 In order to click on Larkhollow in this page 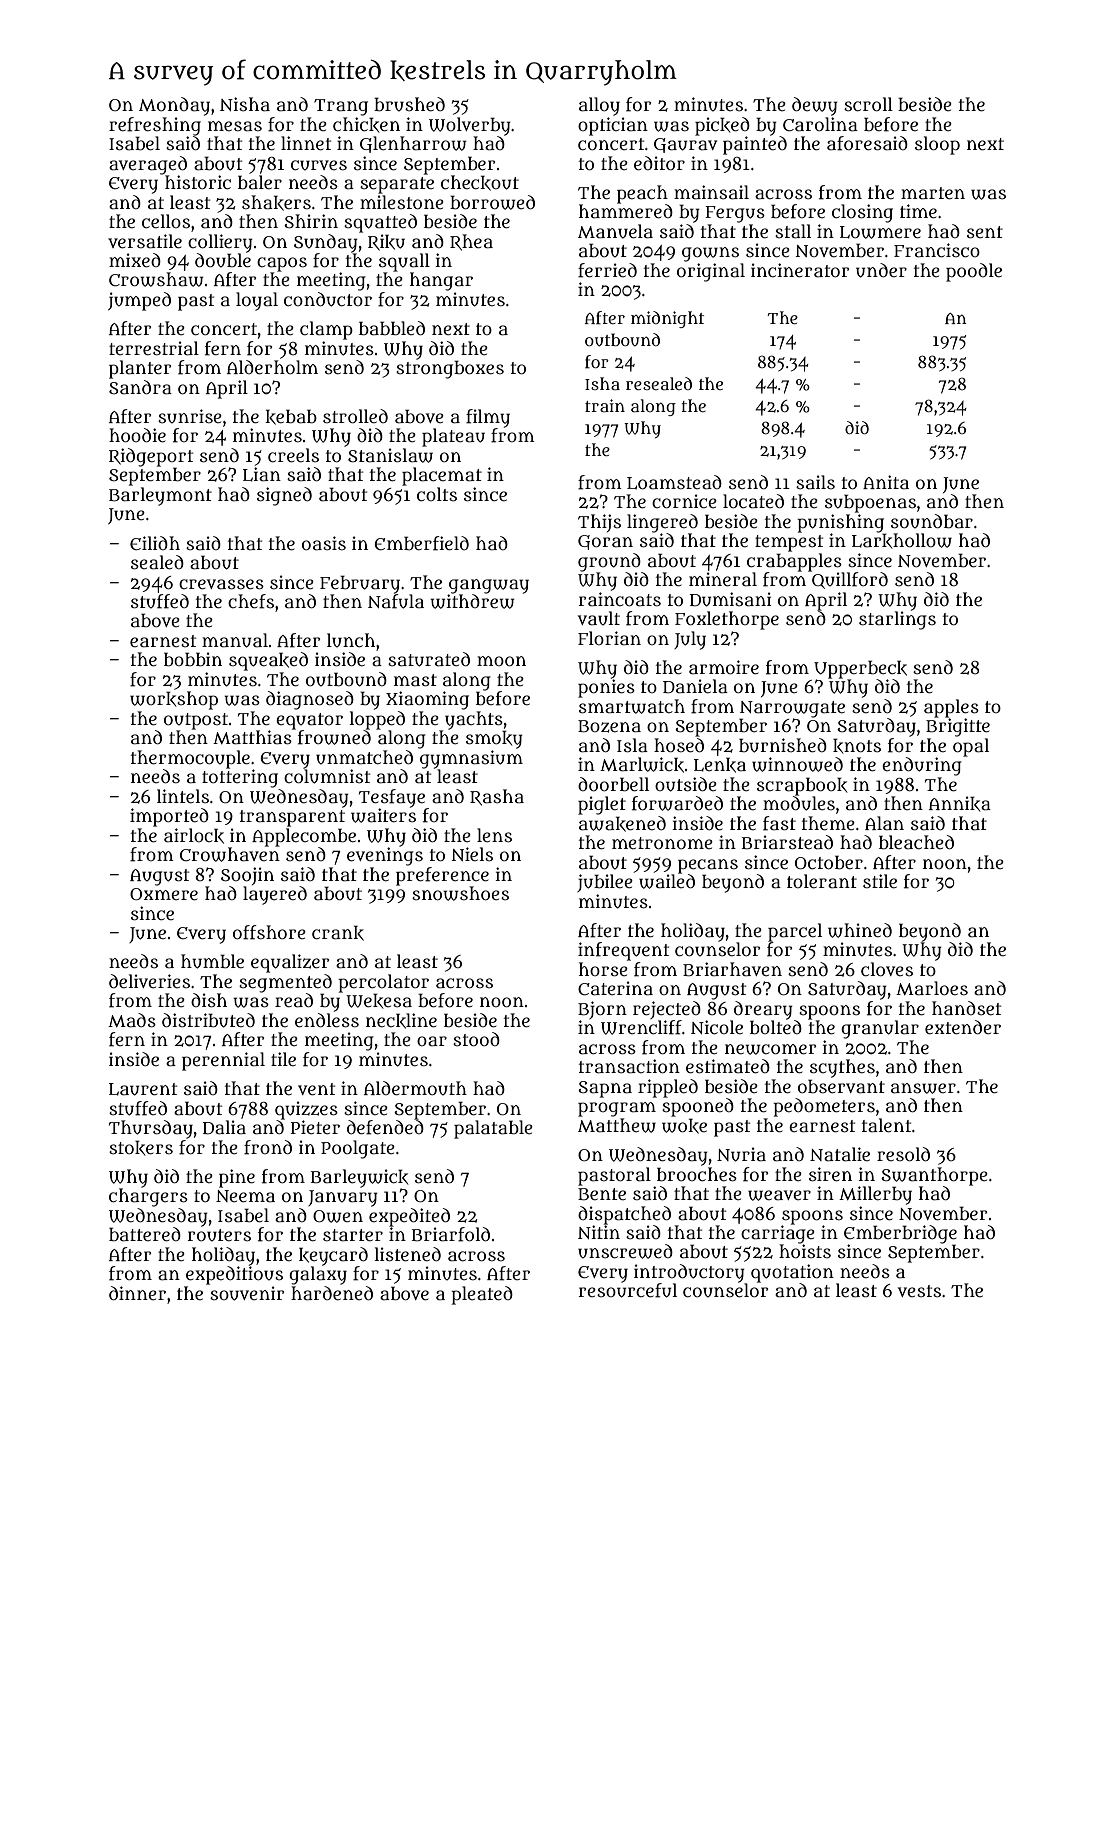, I will do `click(902, 541)`.
